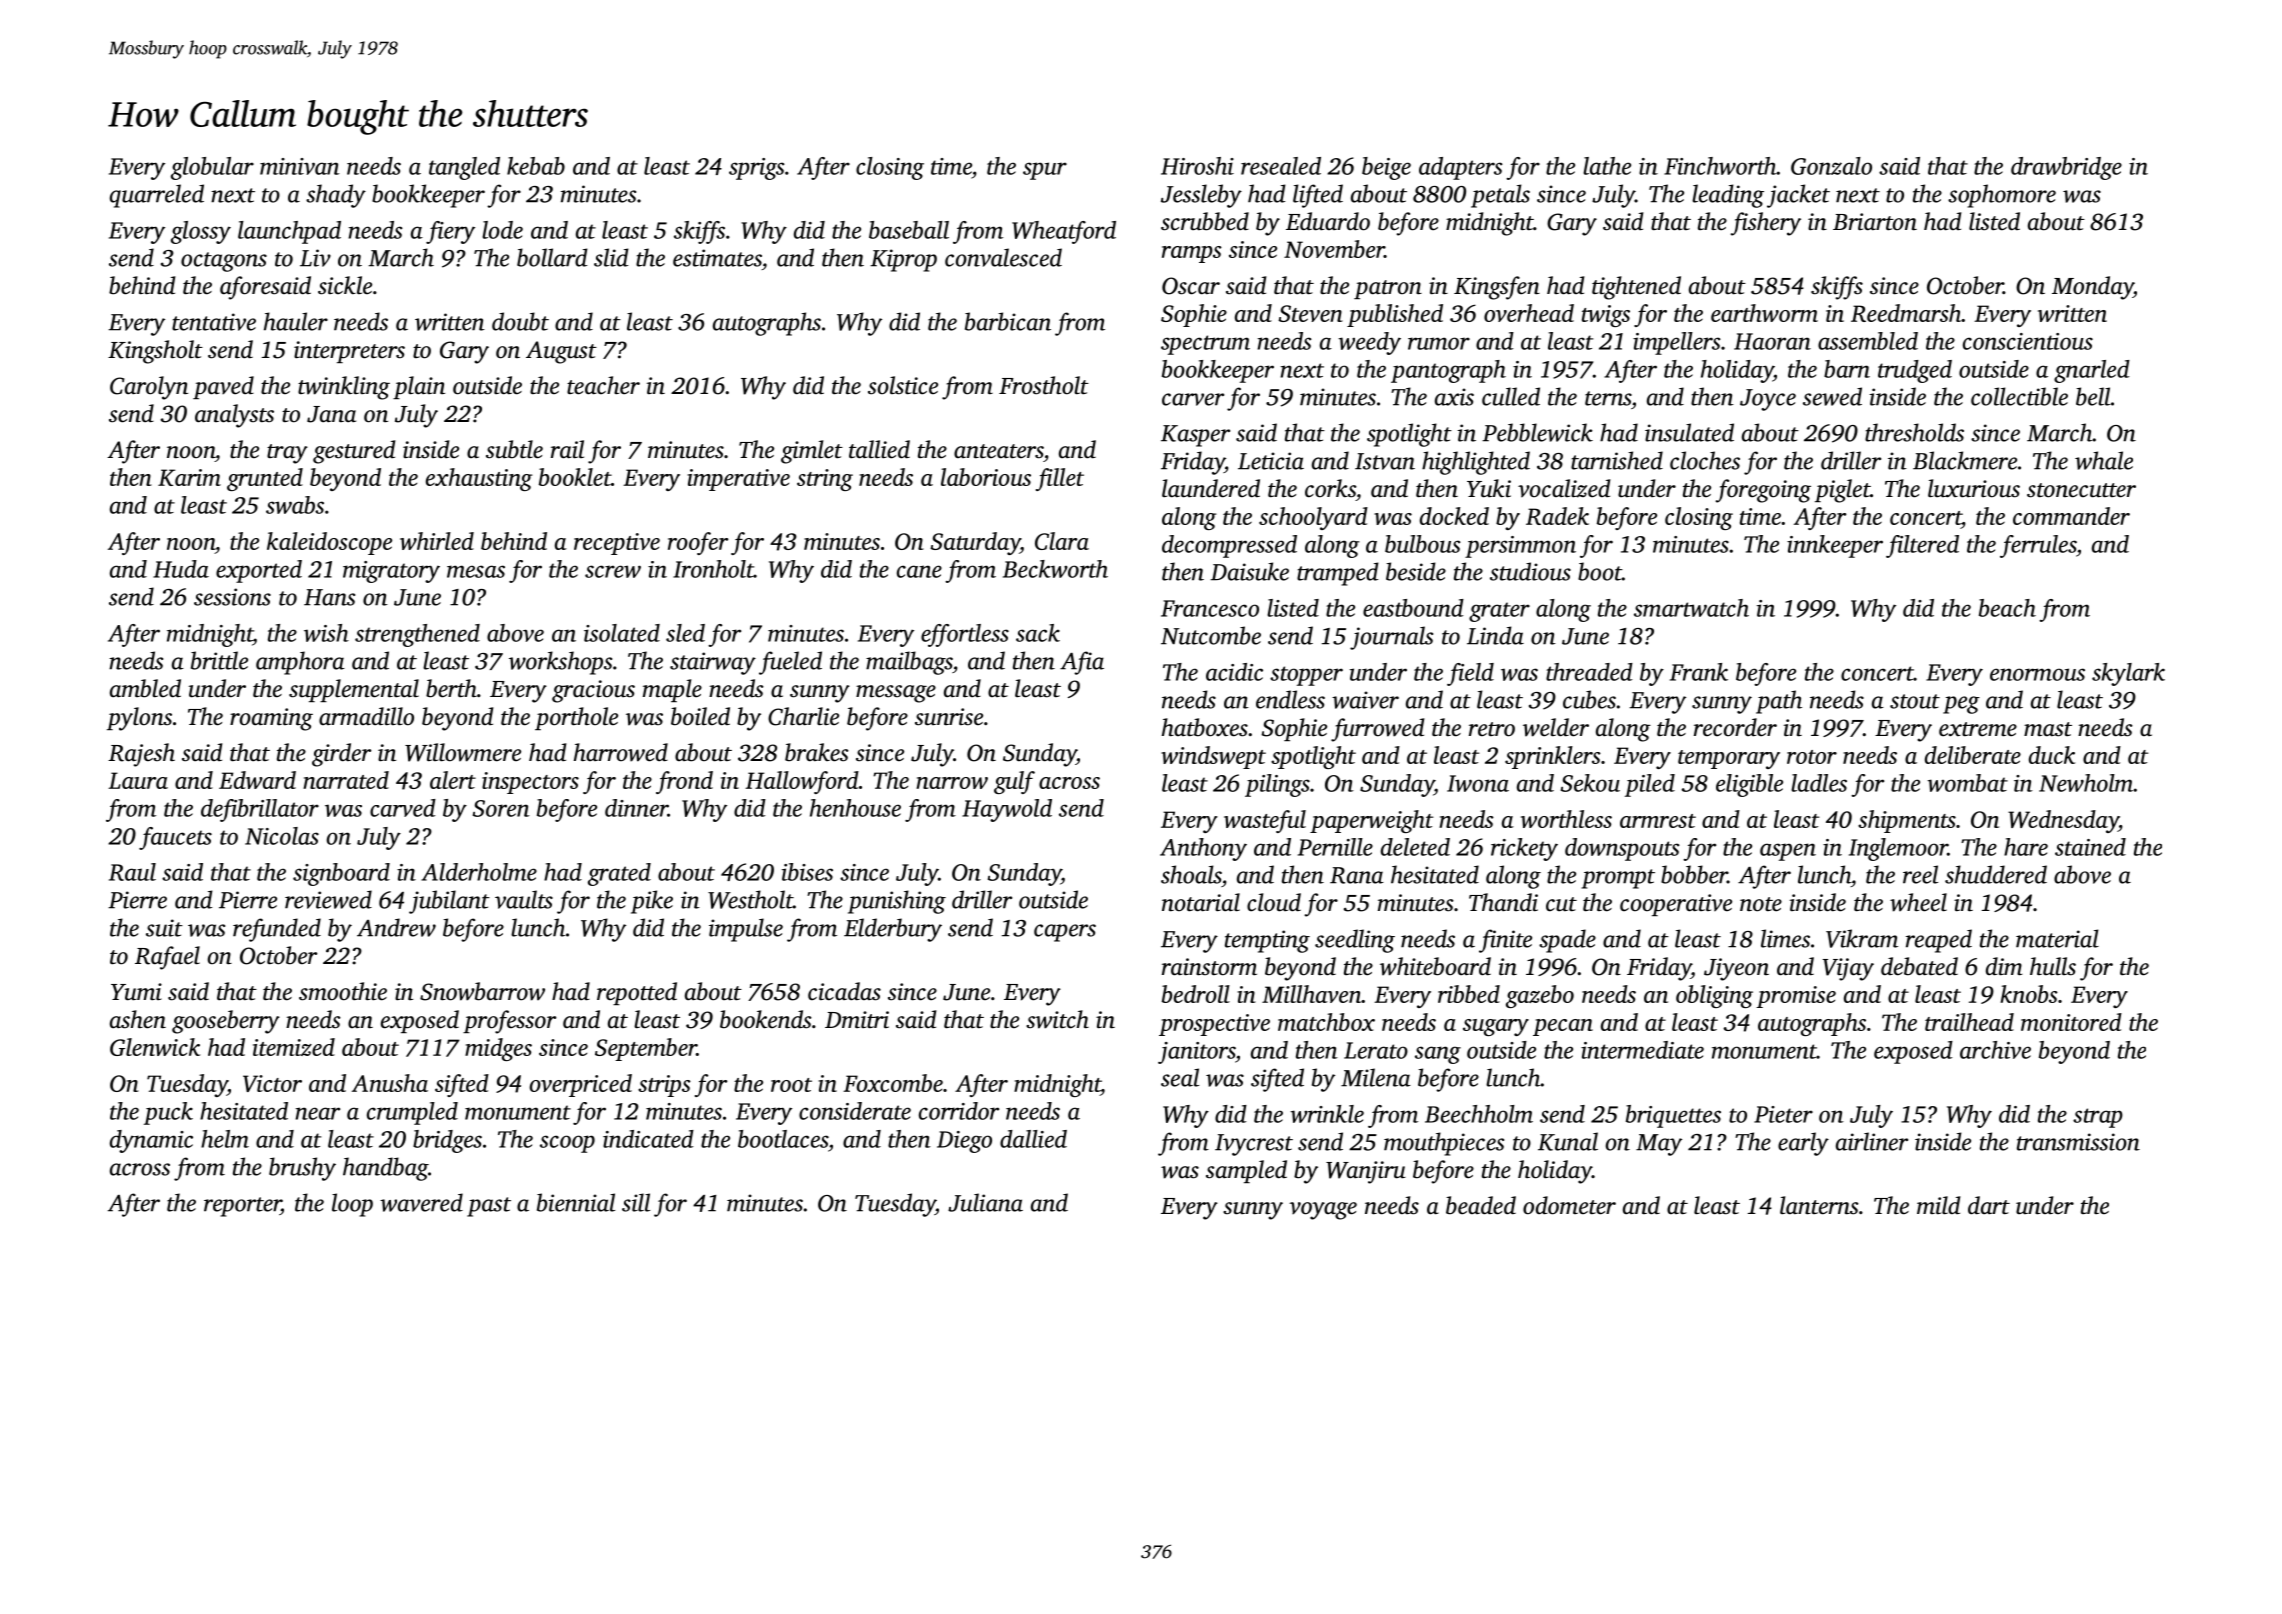 Image resolution: width=2282 pixels, height=1614 pixels. Describe the element at coordinates (271, 719) in the image. I see `roaming` at that location.
